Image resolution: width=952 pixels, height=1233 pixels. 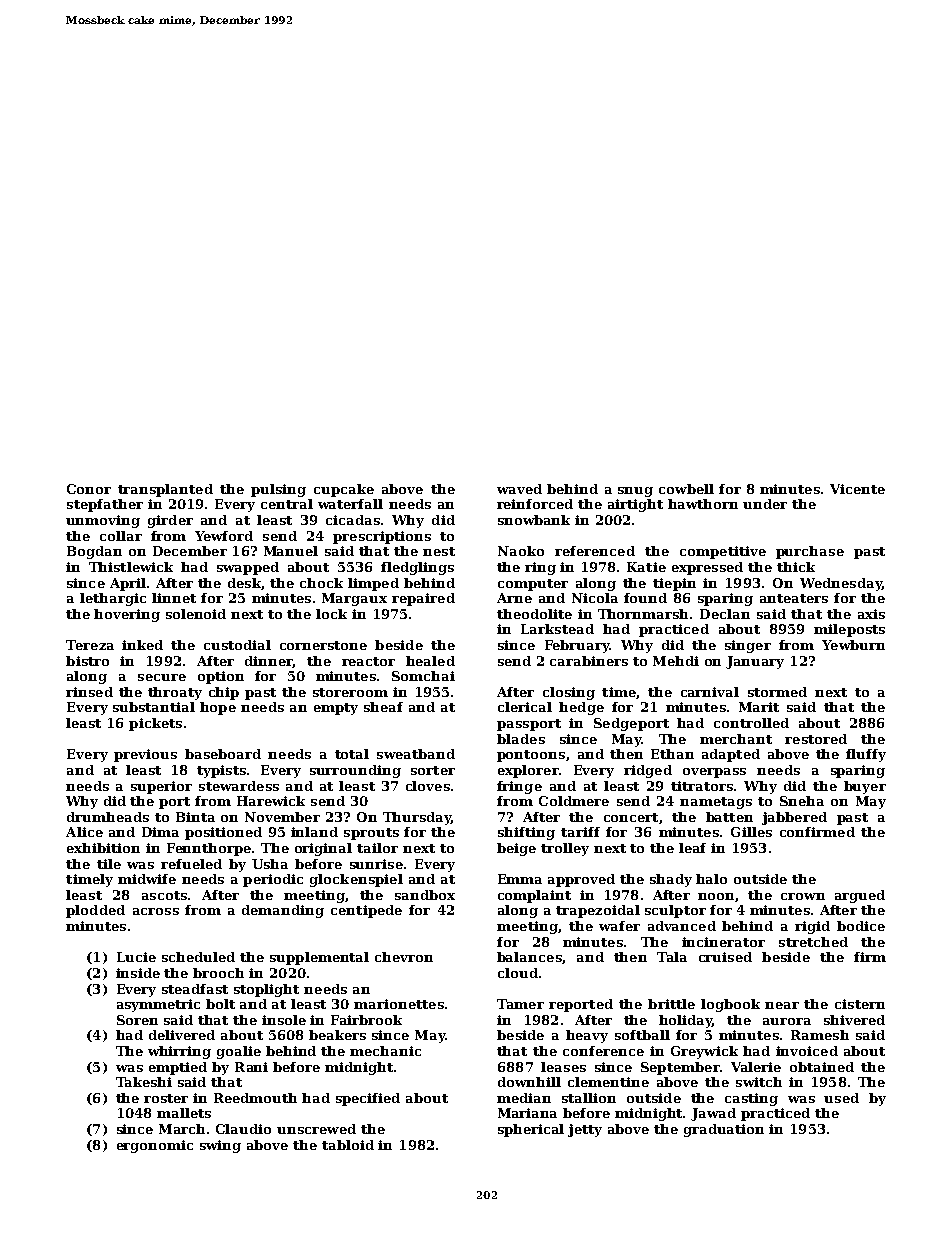 What do you see at coordinates (165, 490) in the document?
I see `transplanted` at bounding box center [165, 490].
